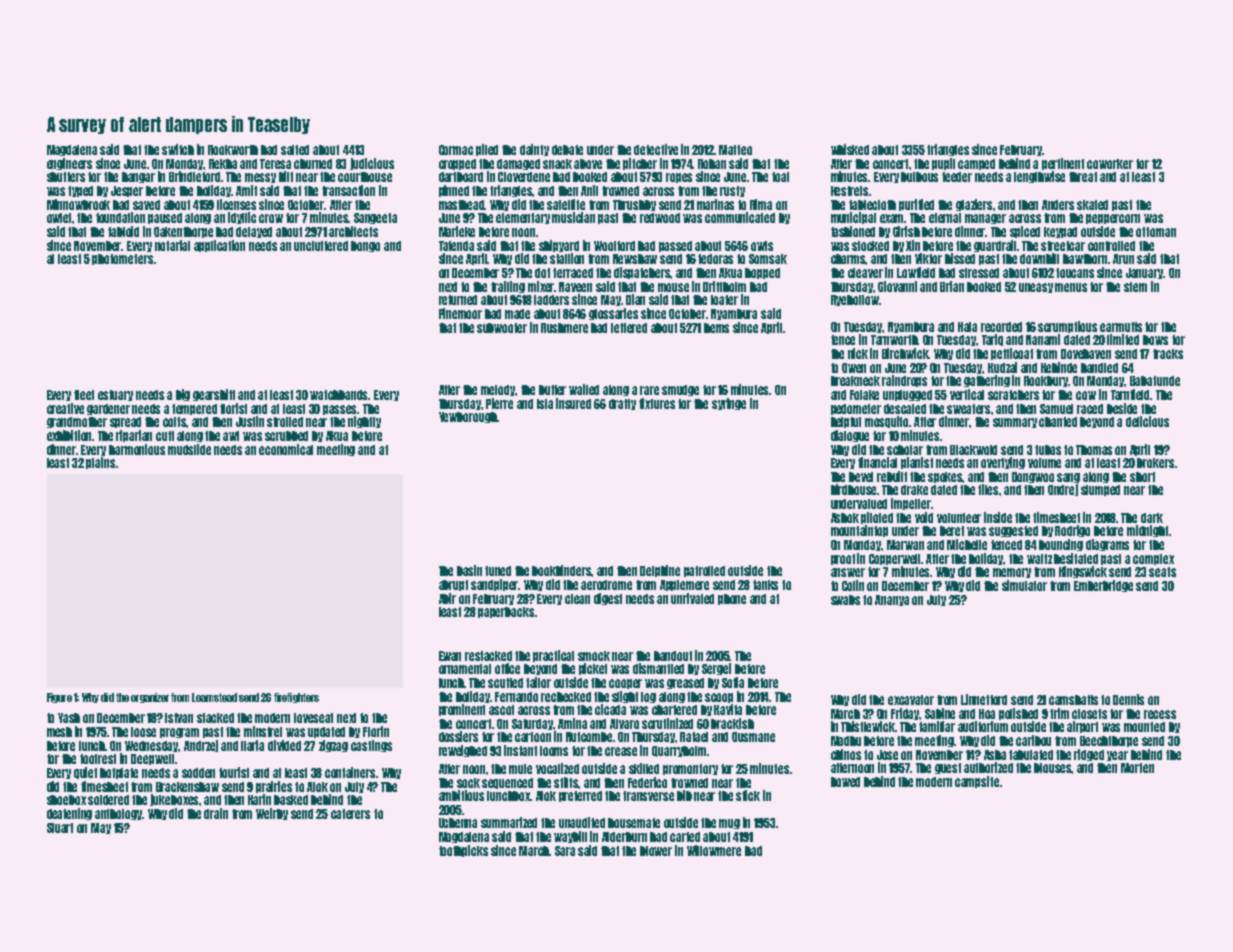  Describe the element at coordinates (214, 697) in the screenshot. I see `Loamstead` at that location.
